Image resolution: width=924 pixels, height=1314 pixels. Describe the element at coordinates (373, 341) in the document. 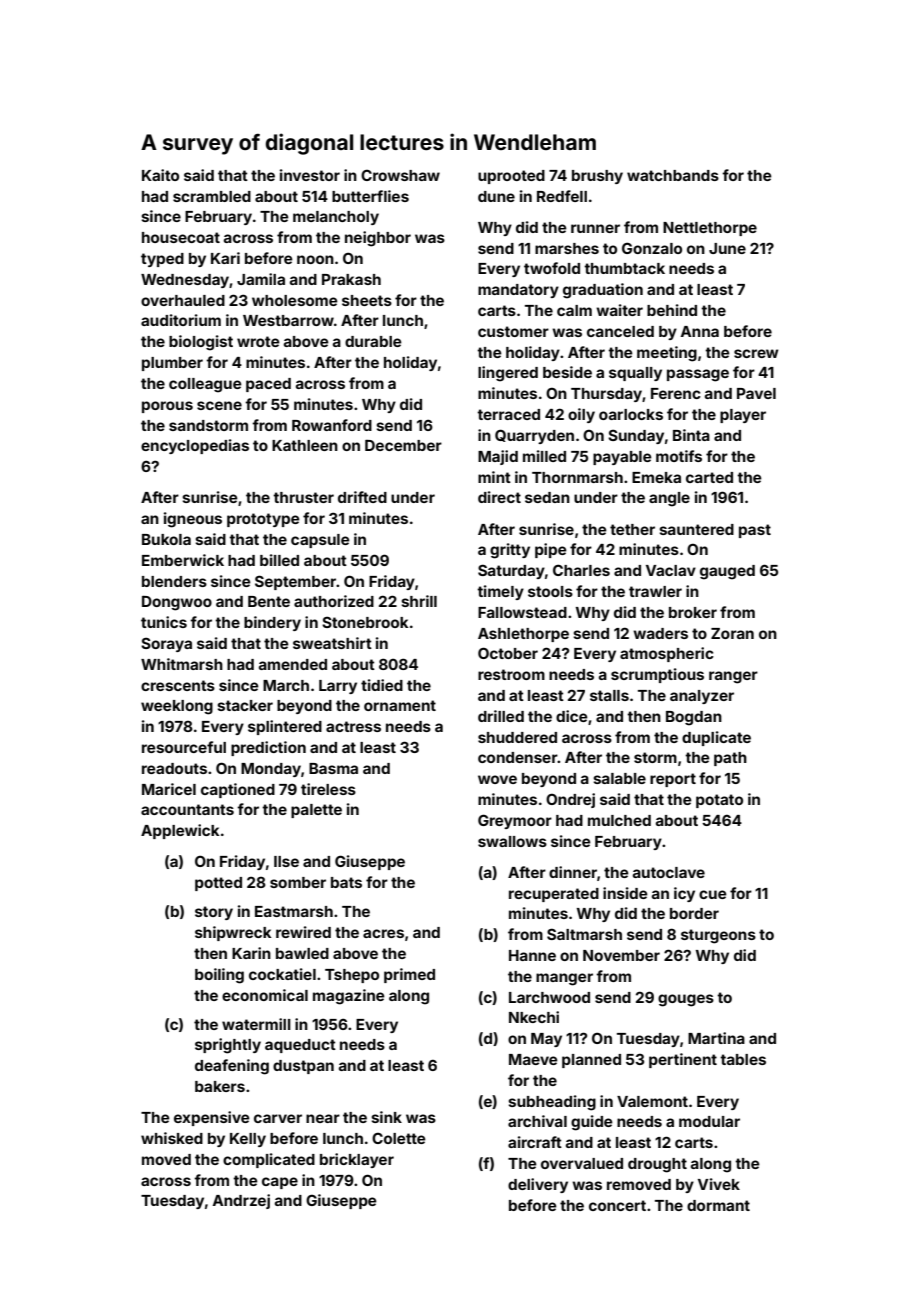

I see `durable` at that location.
